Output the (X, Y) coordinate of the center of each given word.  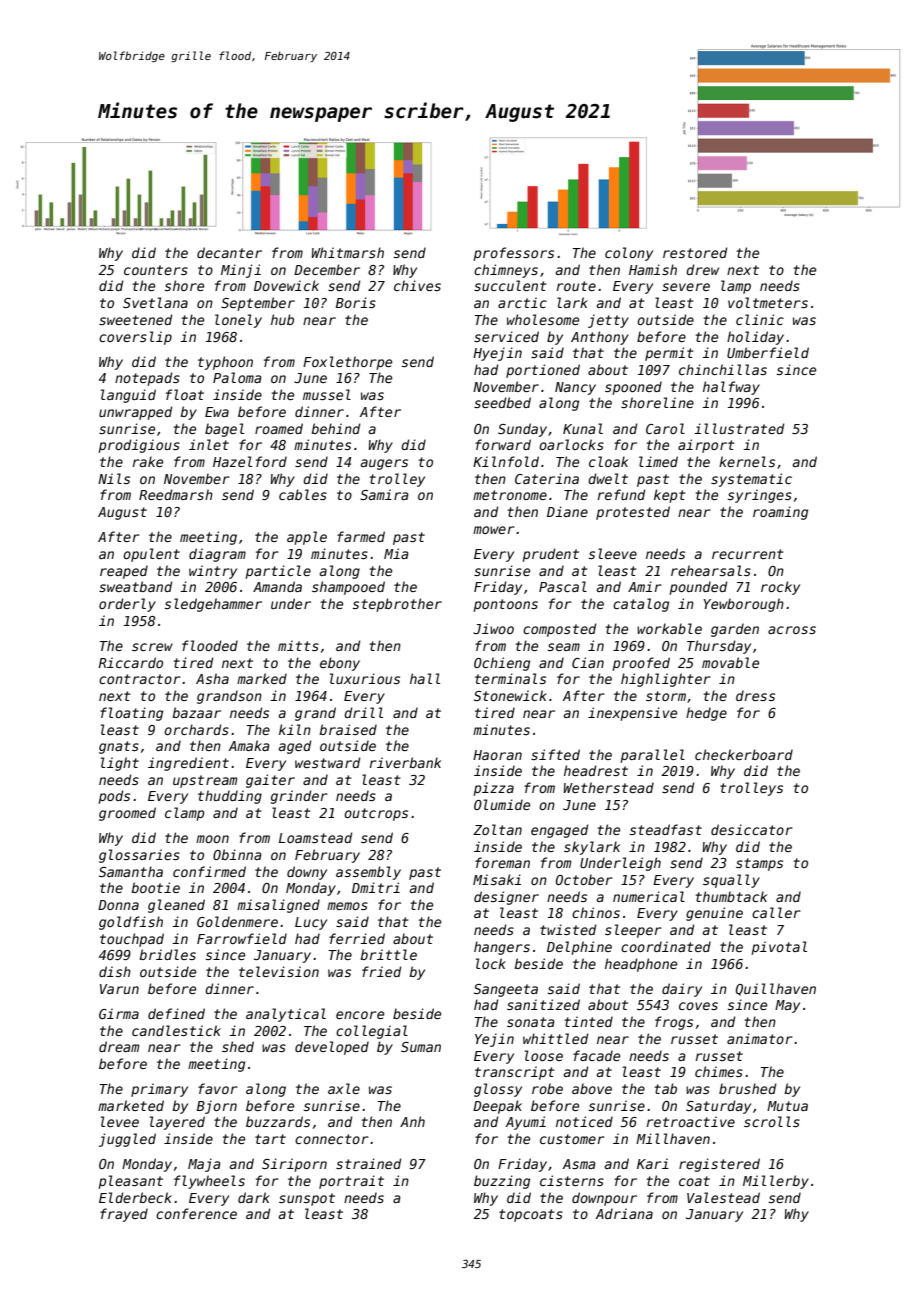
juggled (127, 1140)
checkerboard (744, 754)
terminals (510, 678)
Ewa (217, 412)
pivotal (779, 948)
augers (384, 464)
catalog (641, 605)
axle (344, 1088)
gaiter (270, 781)
